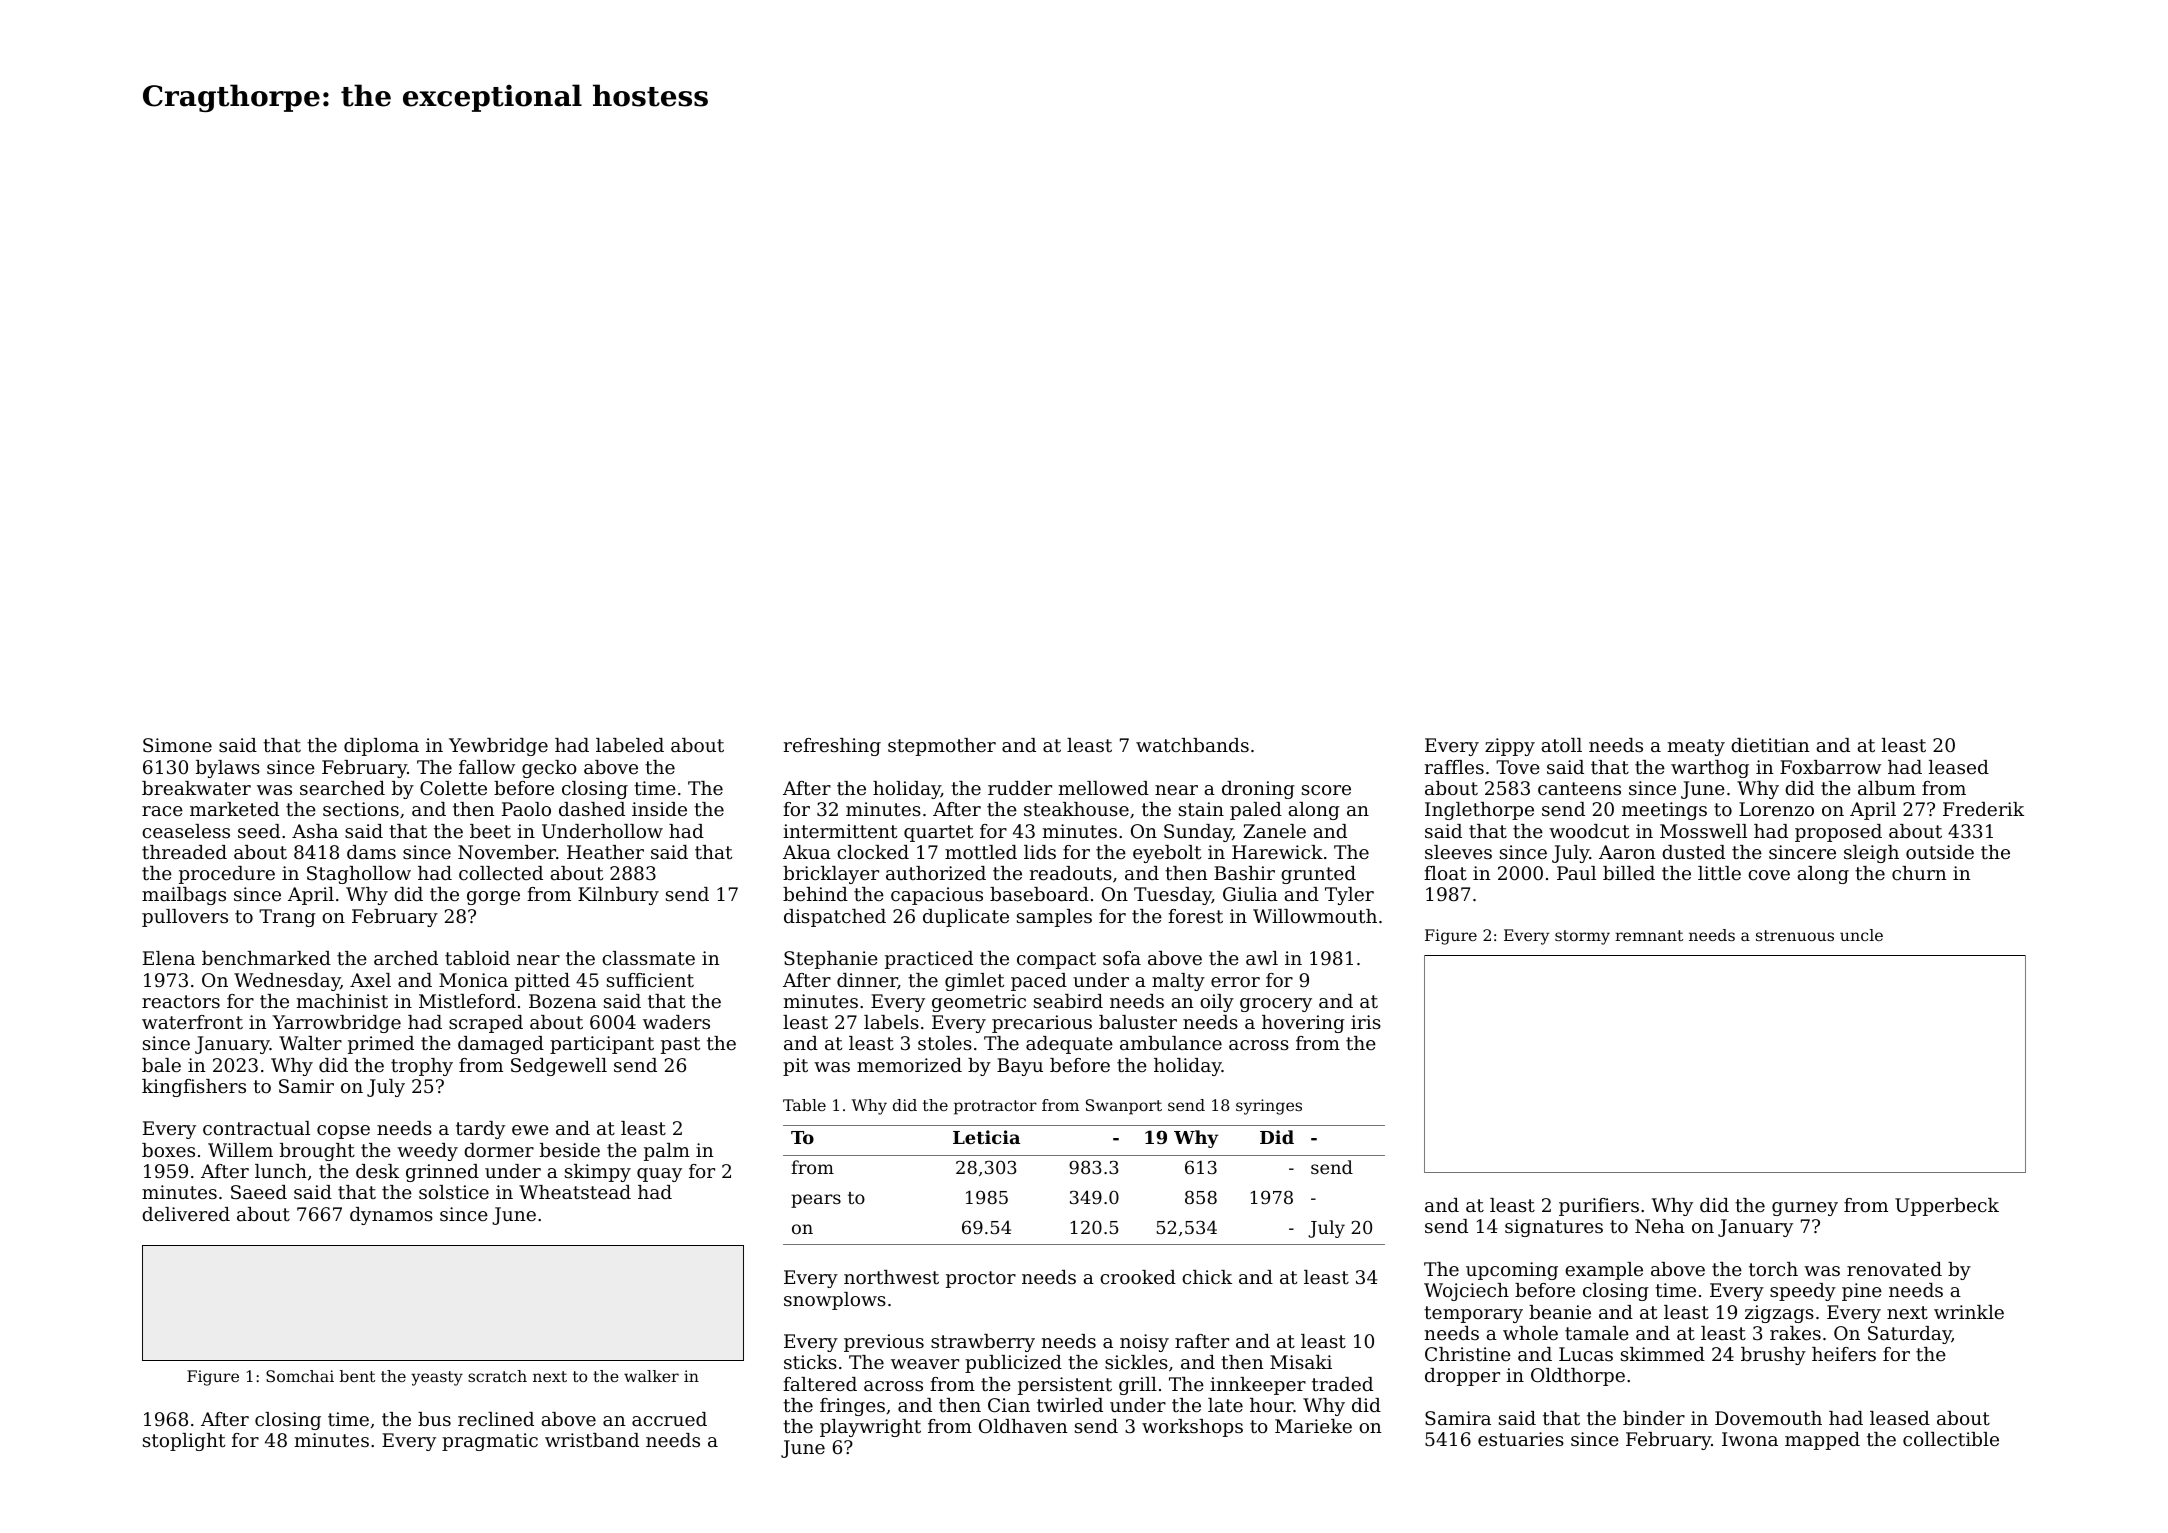 This document has width=2168, height=1533. I want to click on stoplight, so click(184, 1442).
